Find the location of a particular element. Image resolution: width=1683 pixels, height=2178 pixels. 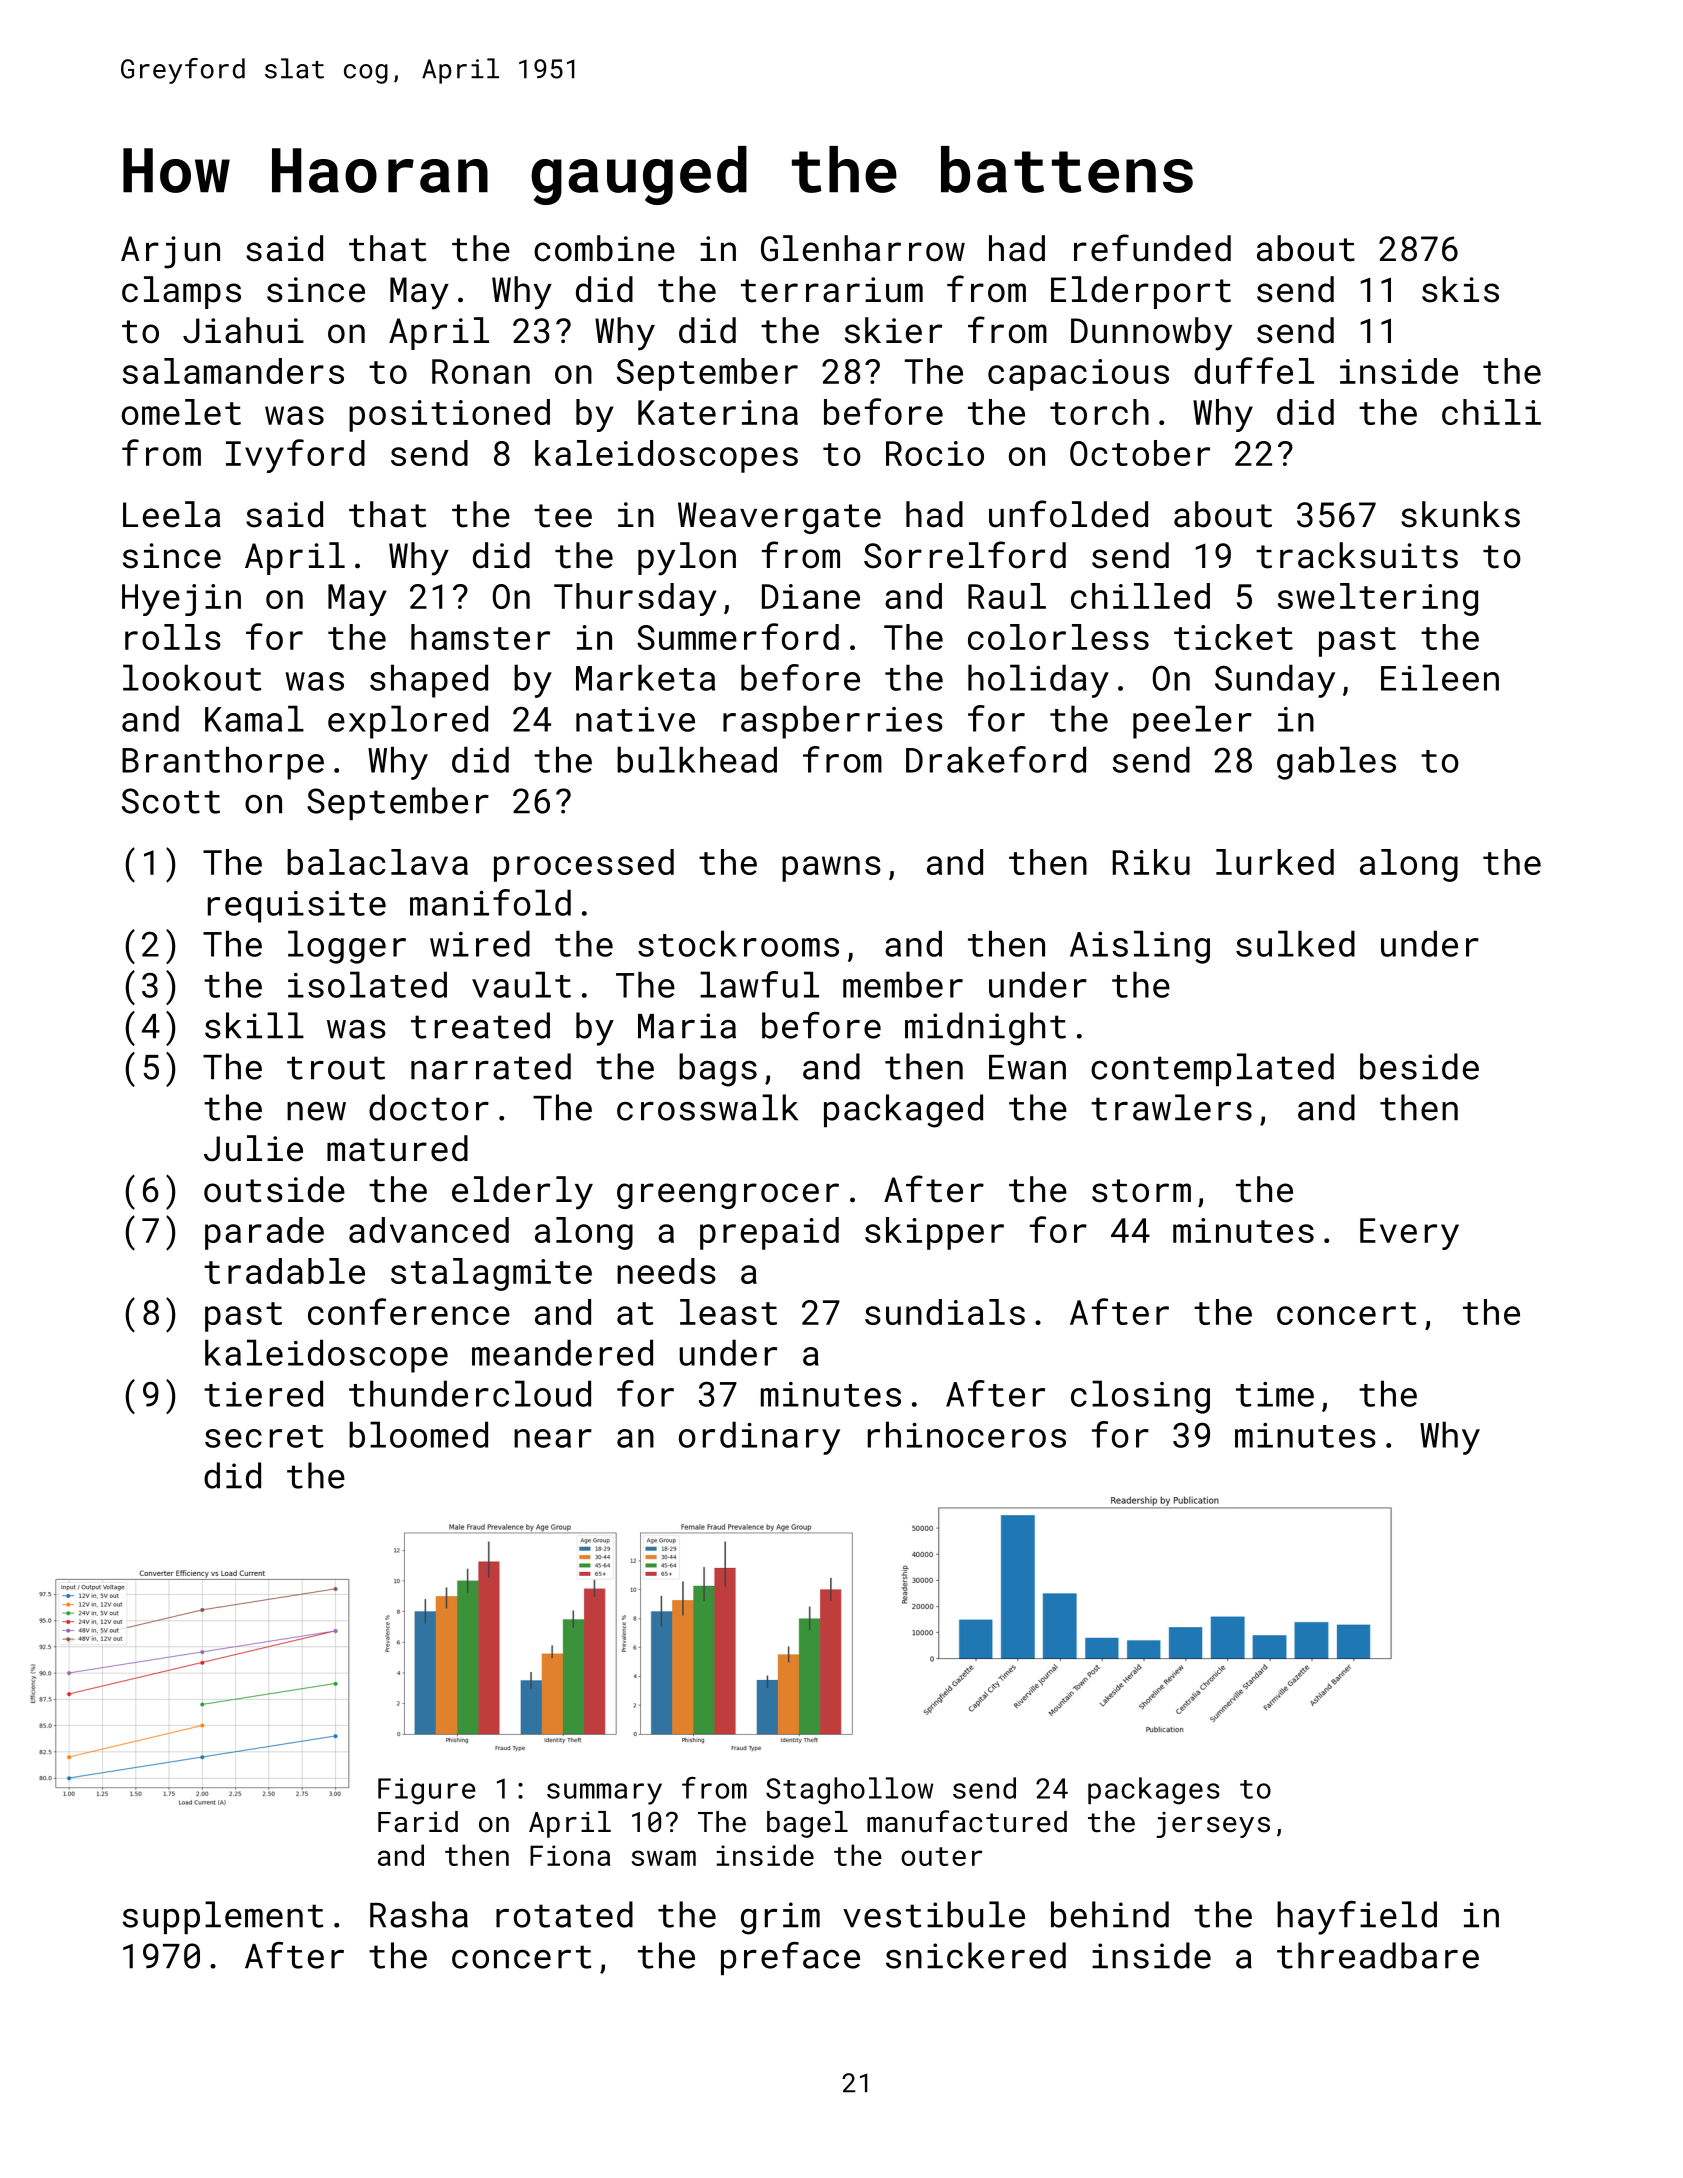

Every is located at coordinates (1409, 1234).
